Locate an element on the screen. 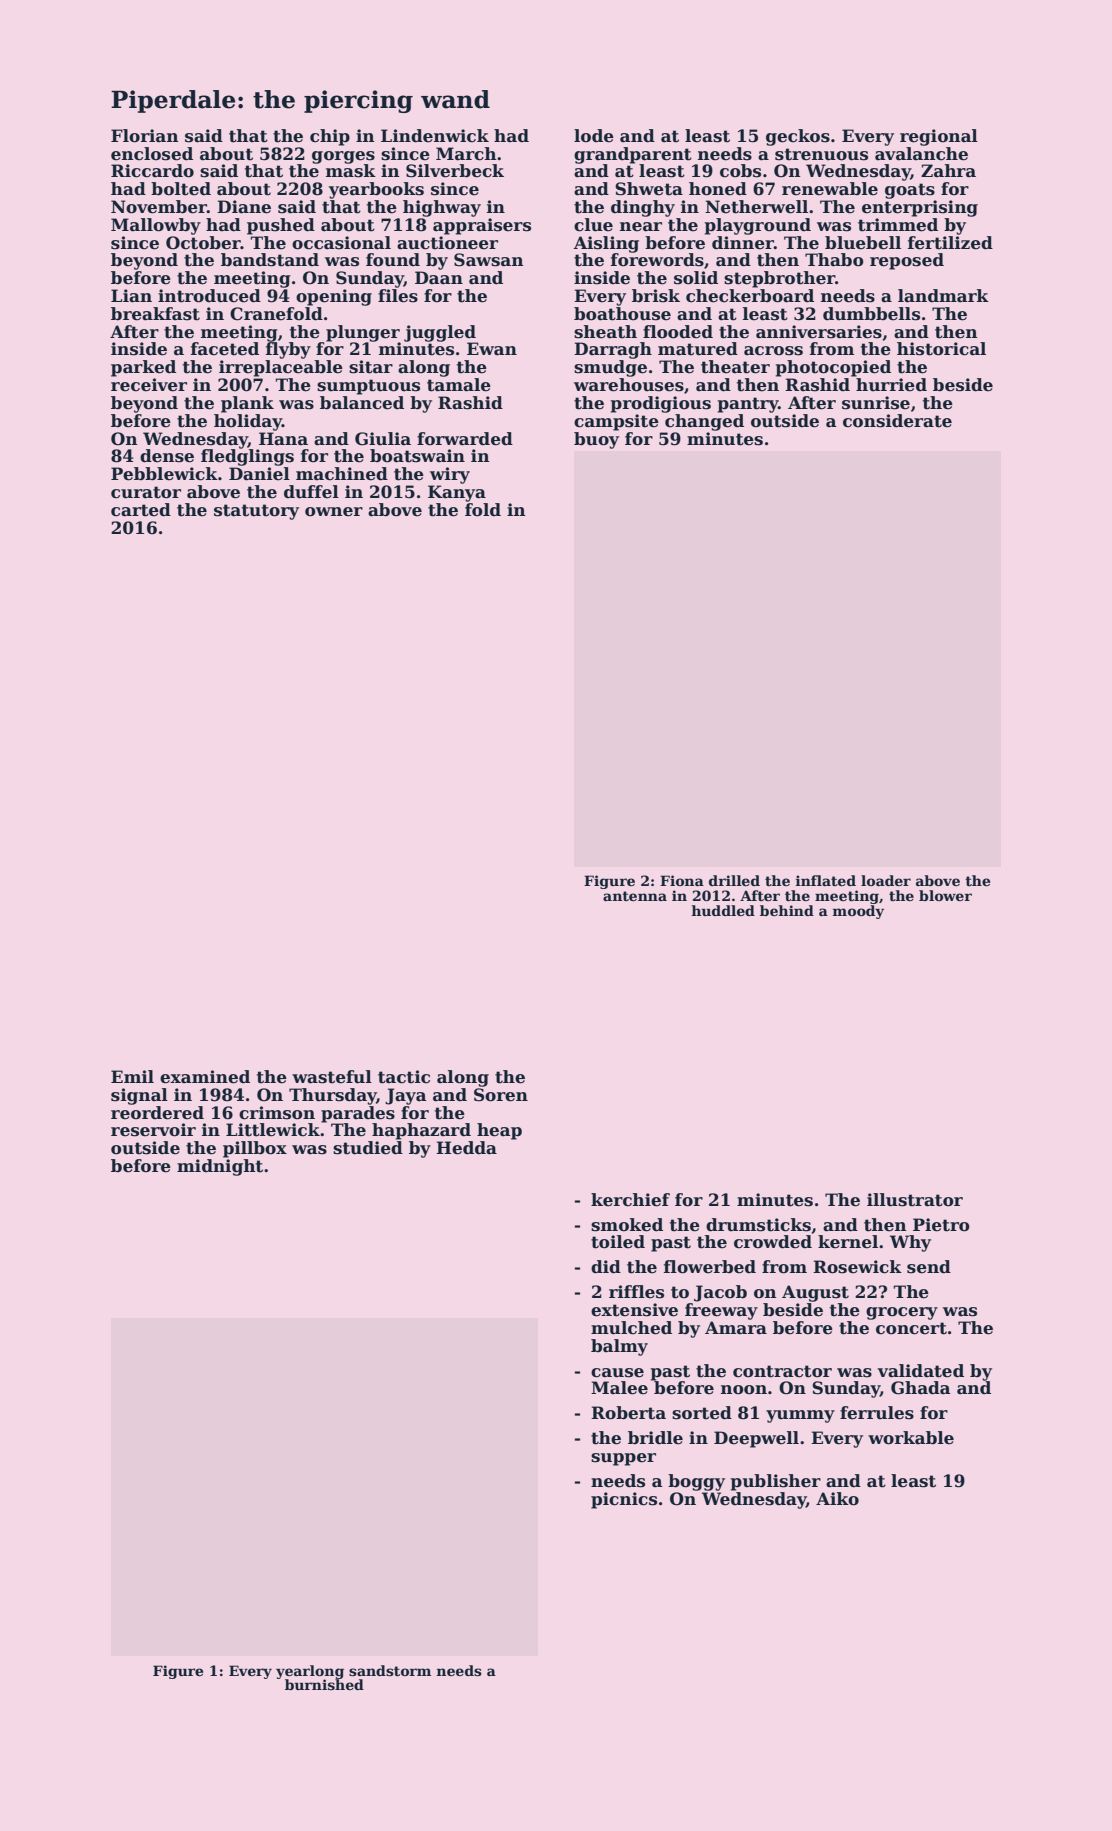  Aiko is located at coordinates (837, 1499).
